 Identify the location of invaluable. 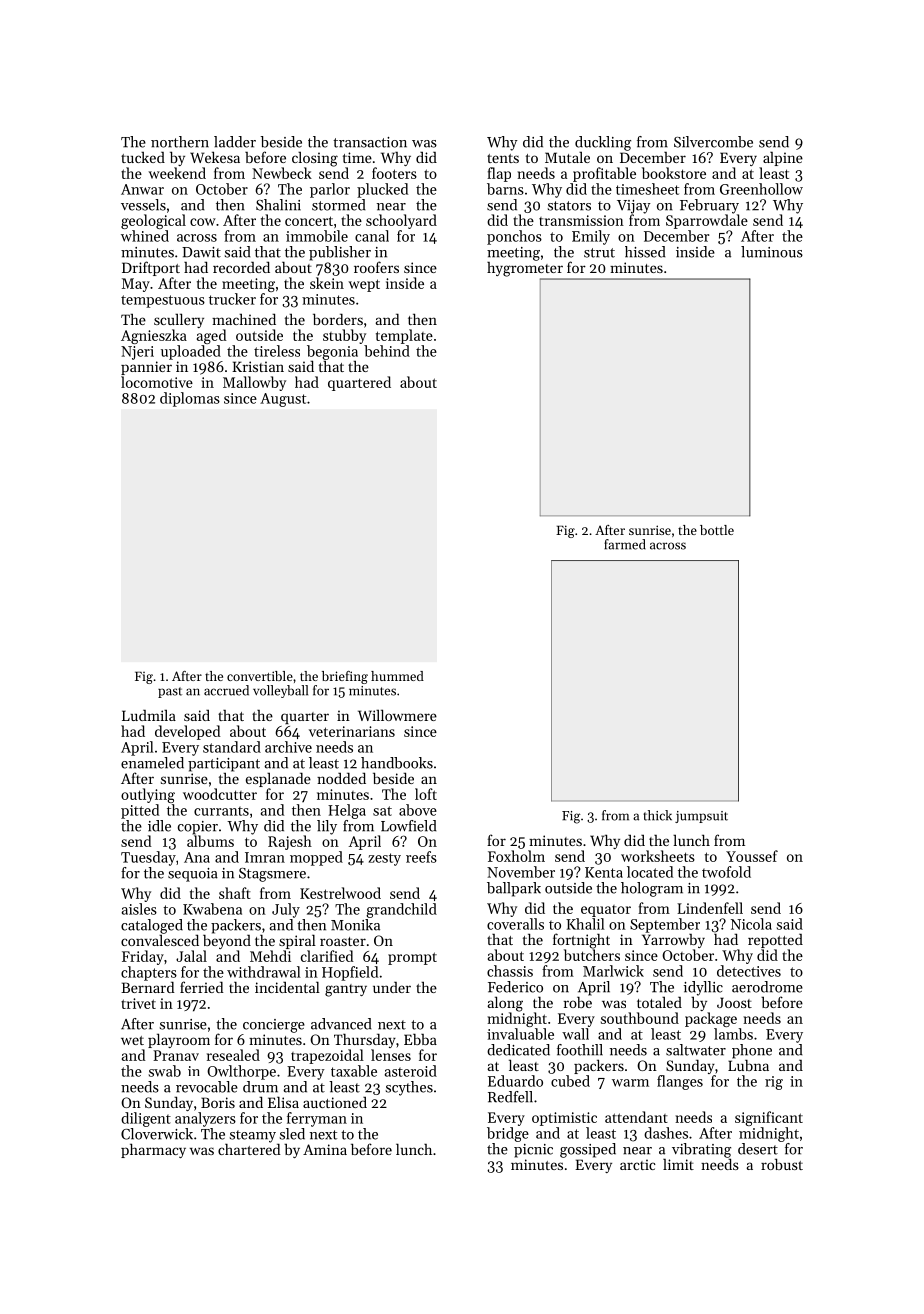
(520, 1034).
